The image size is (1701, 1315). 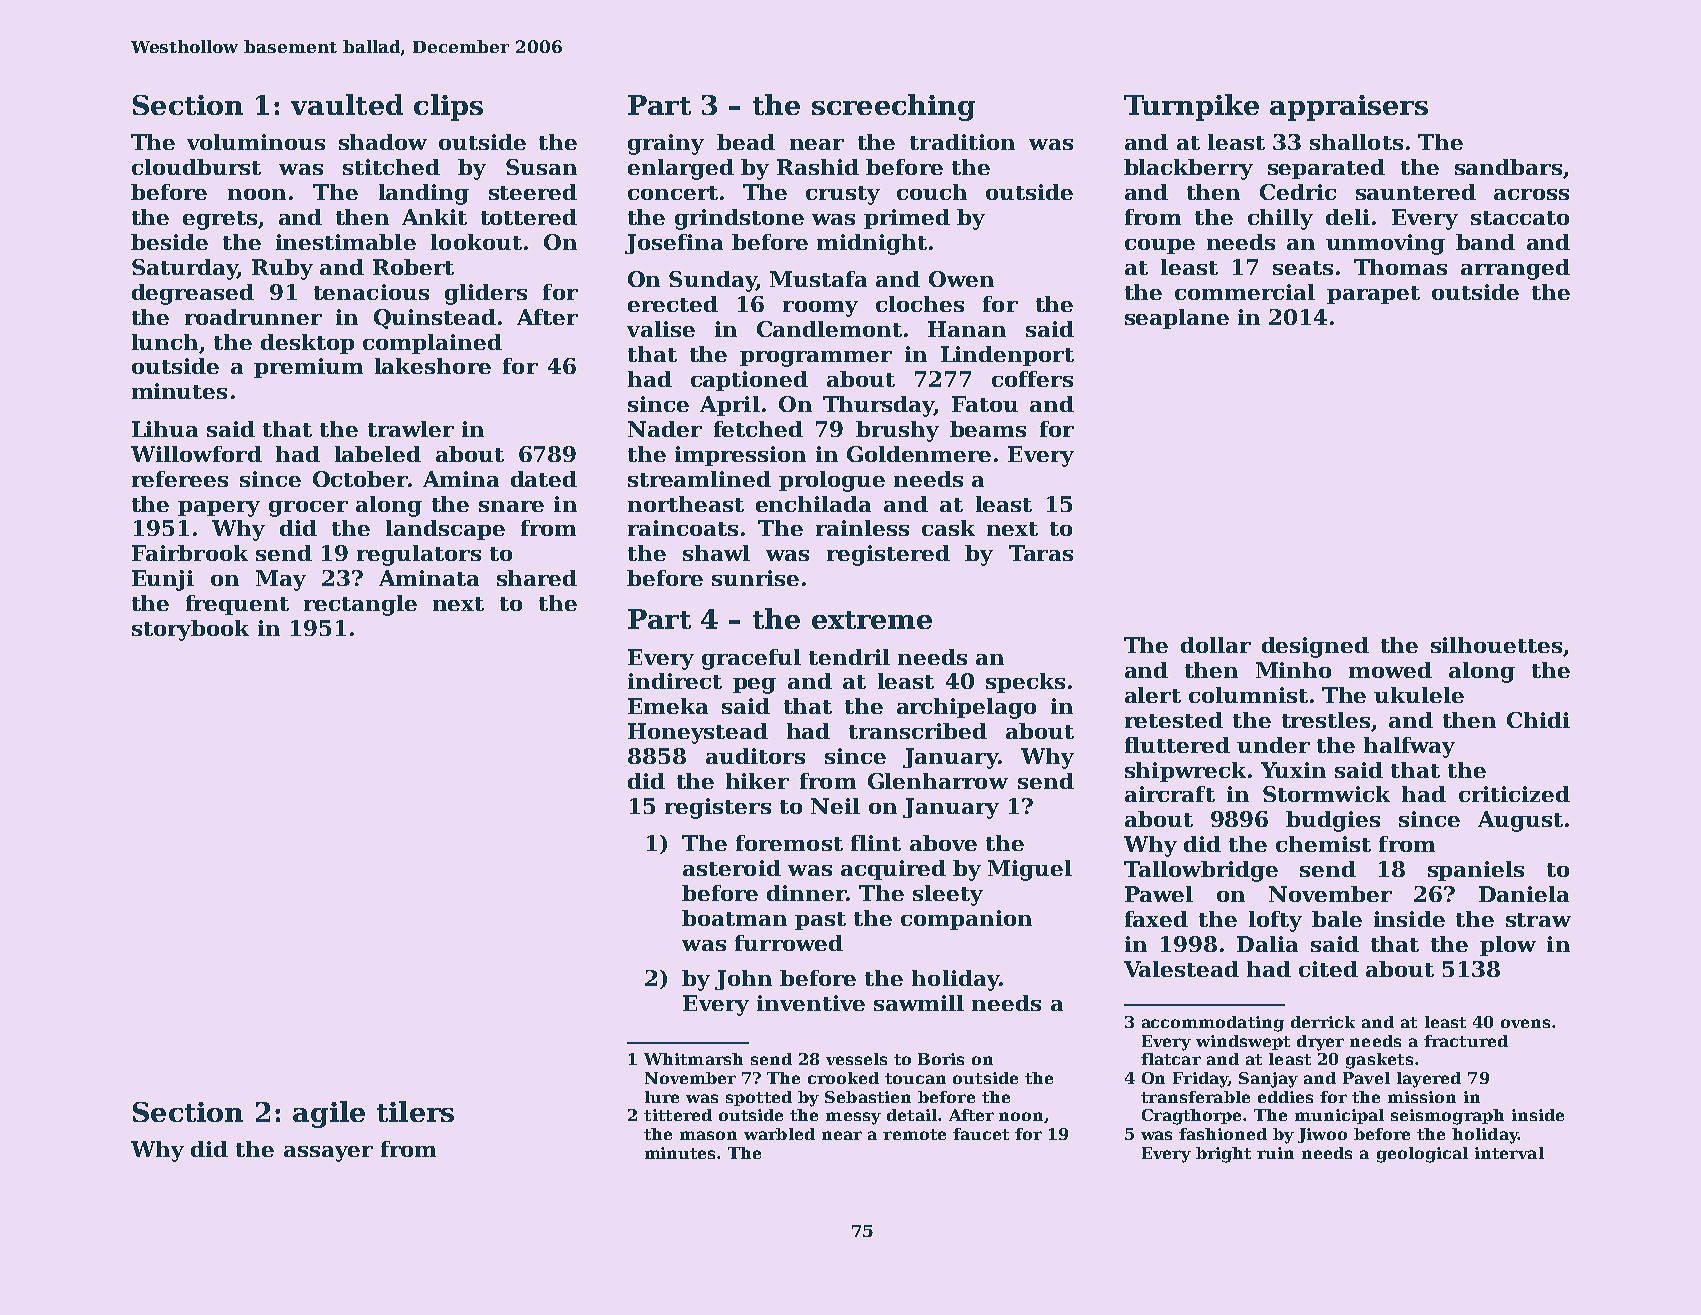 I want to click on referees, so click(x=180, y=479).
